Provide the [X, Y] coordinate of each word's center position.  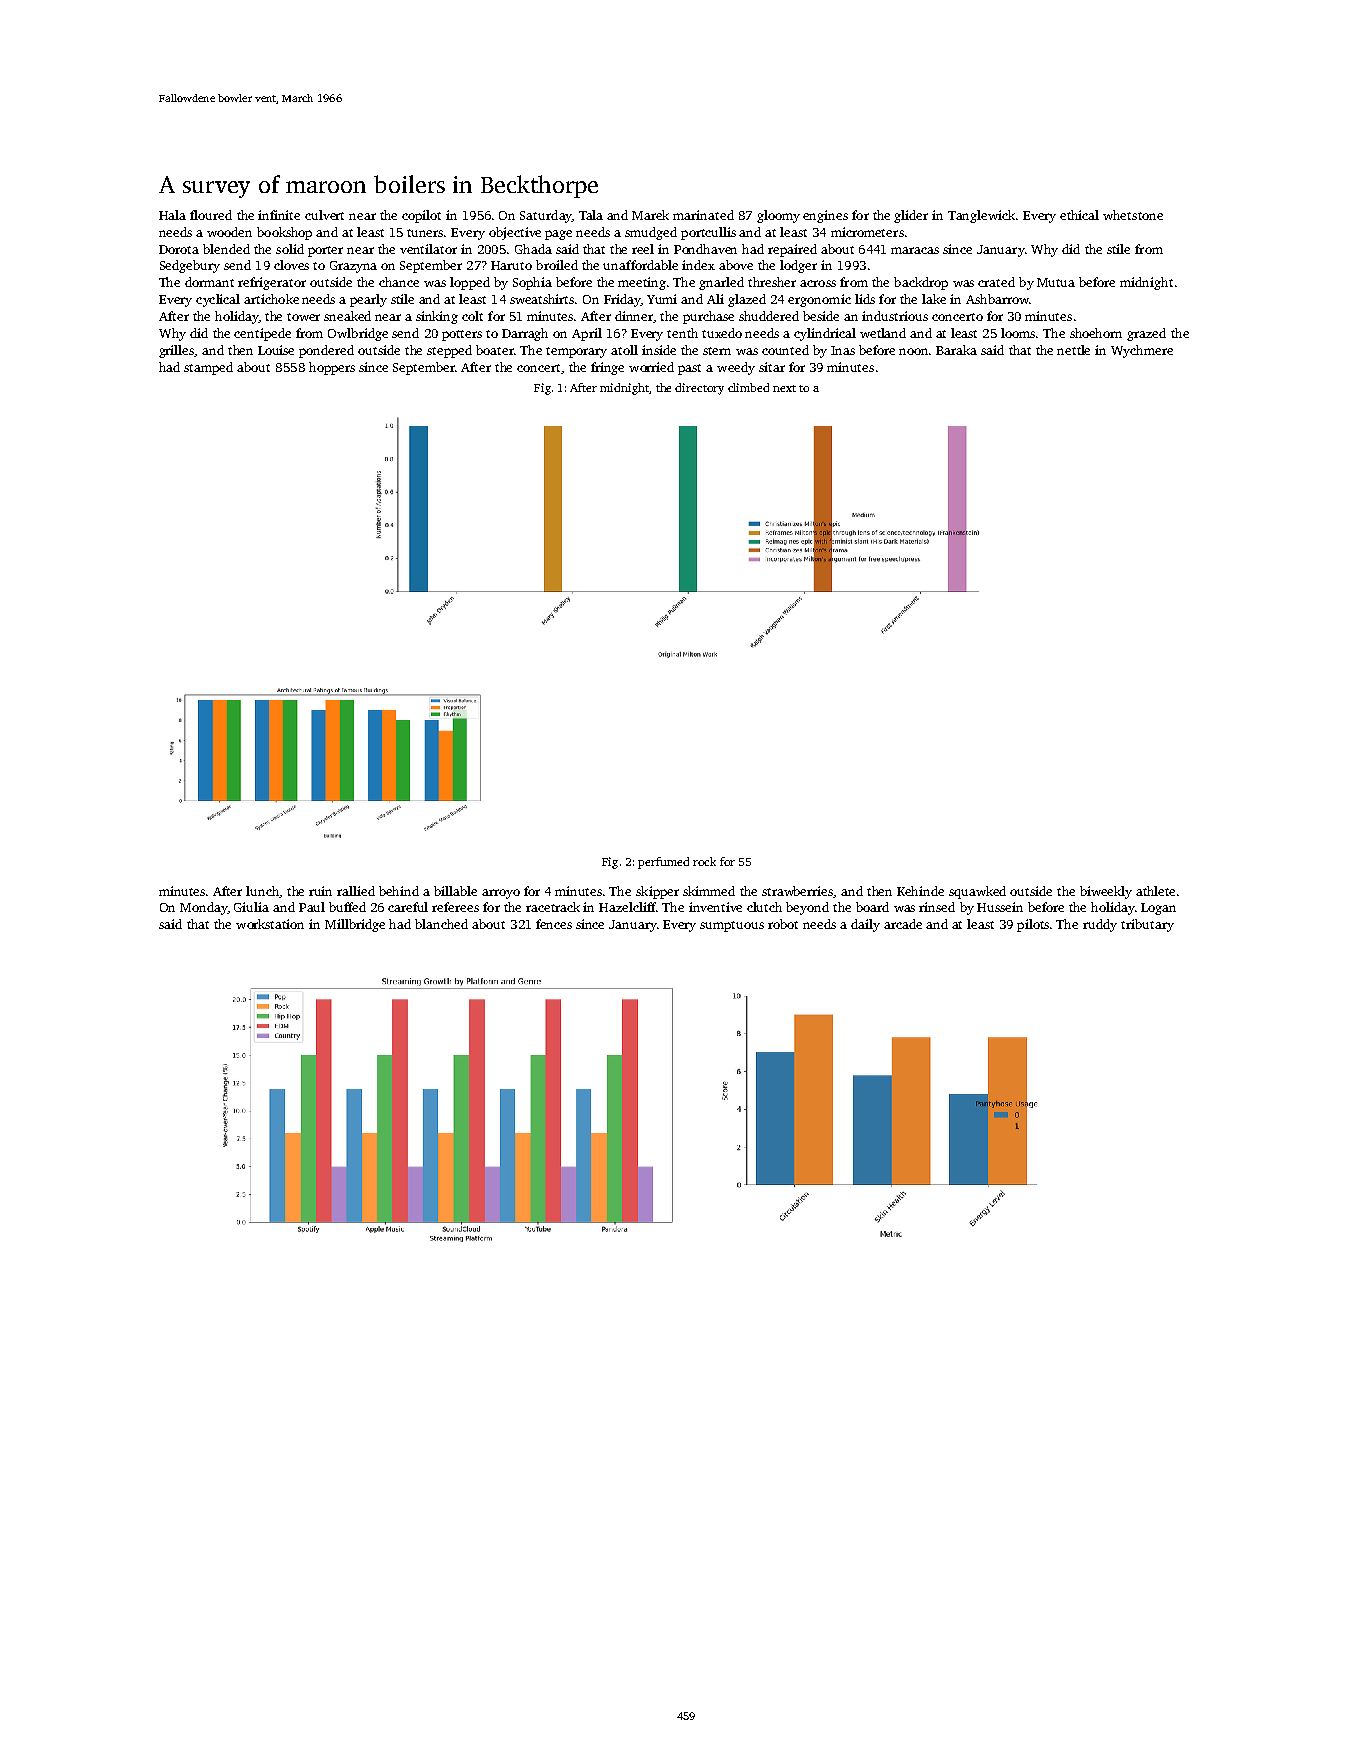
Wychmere [1142, 351]
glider [911, 216]
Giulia [251, 907]
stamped [208, 368]
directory [699, 389]
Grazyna [353, 267]
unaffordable [640, 265]
